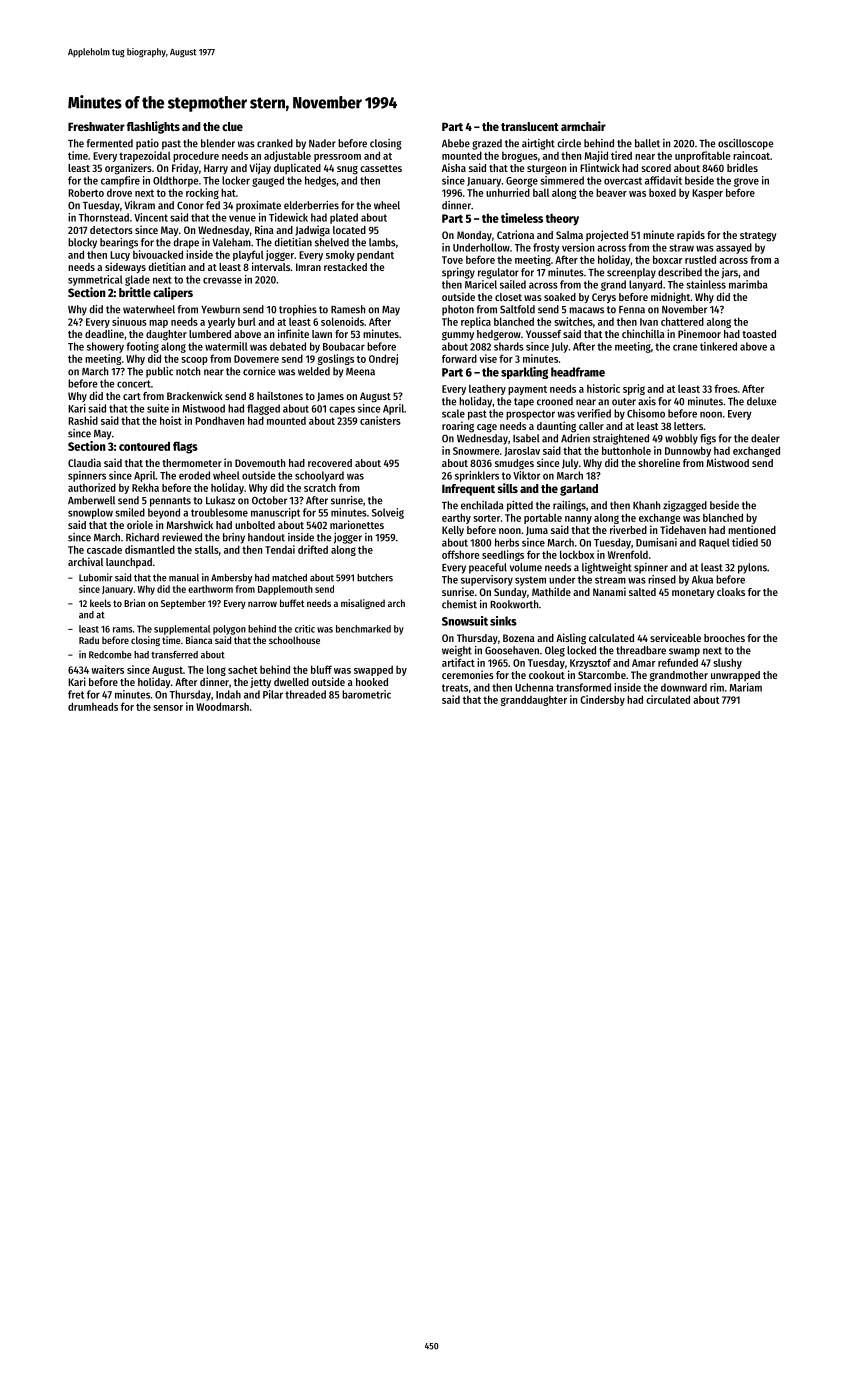 Image resolution: width=849 pixels, height=1400 pixels. Describe the element at coordinates (185, 168) in the image. I see `Friday` at that location.
